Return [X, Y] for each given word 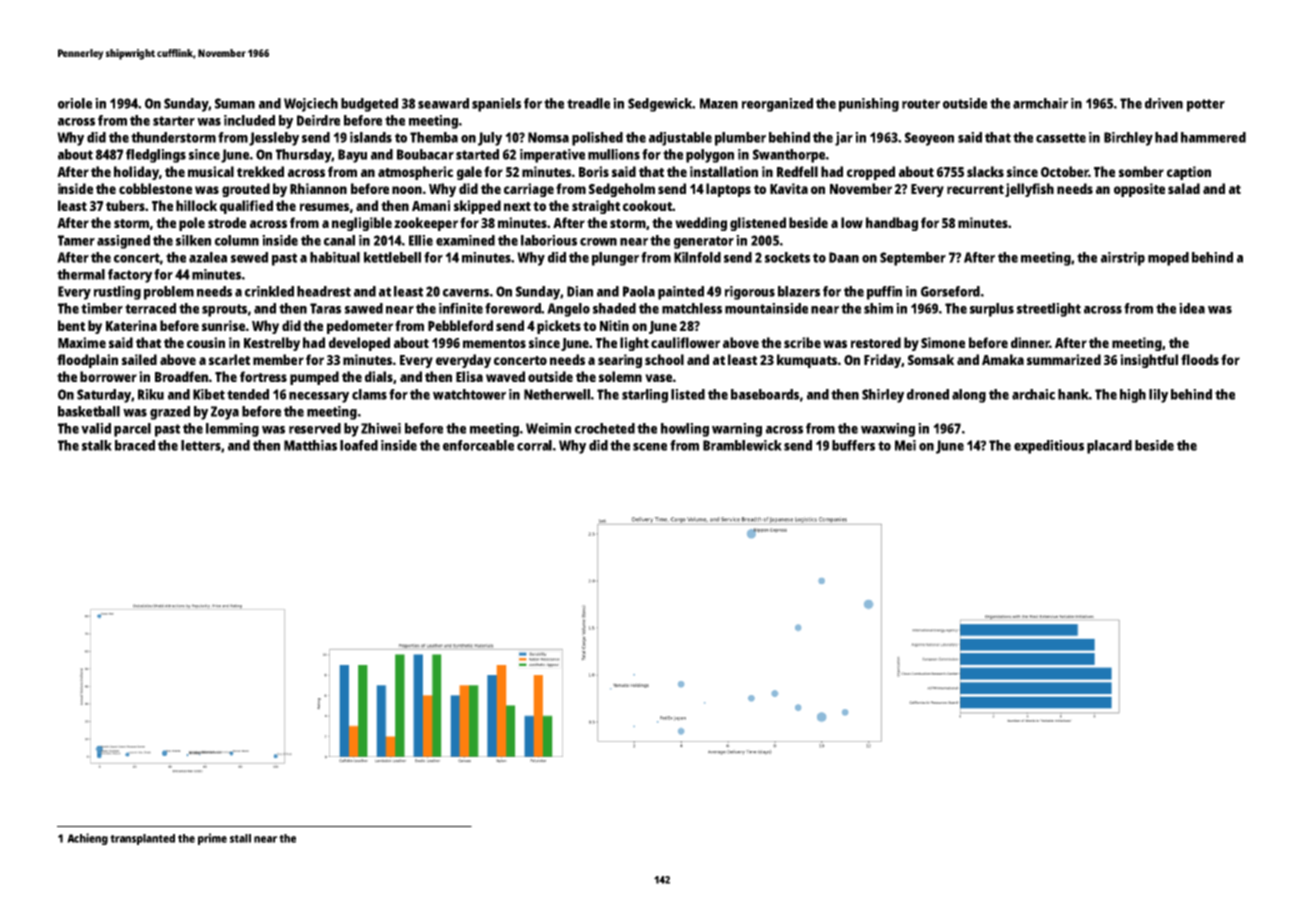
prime [212, 839]
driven [1164, 103]
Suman [235, 103]
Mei [905, 445]
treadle [588, 103]
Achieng [87, 839]
